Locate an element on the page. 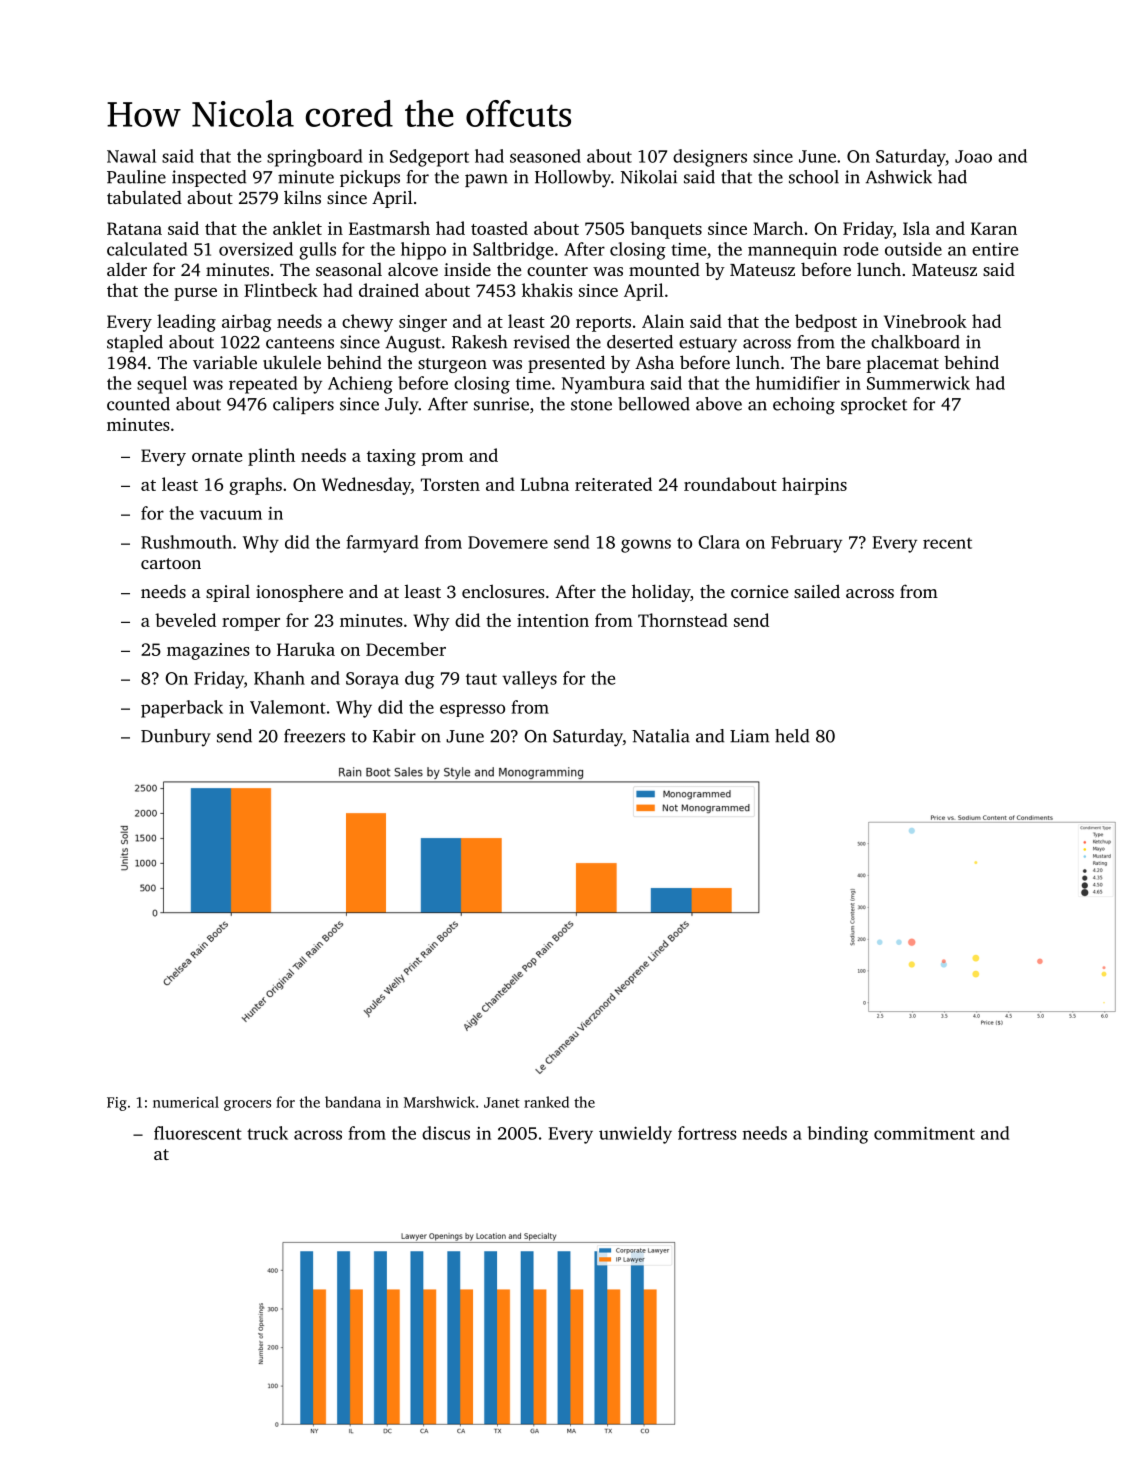  held is located at coordinates (792, 736).
